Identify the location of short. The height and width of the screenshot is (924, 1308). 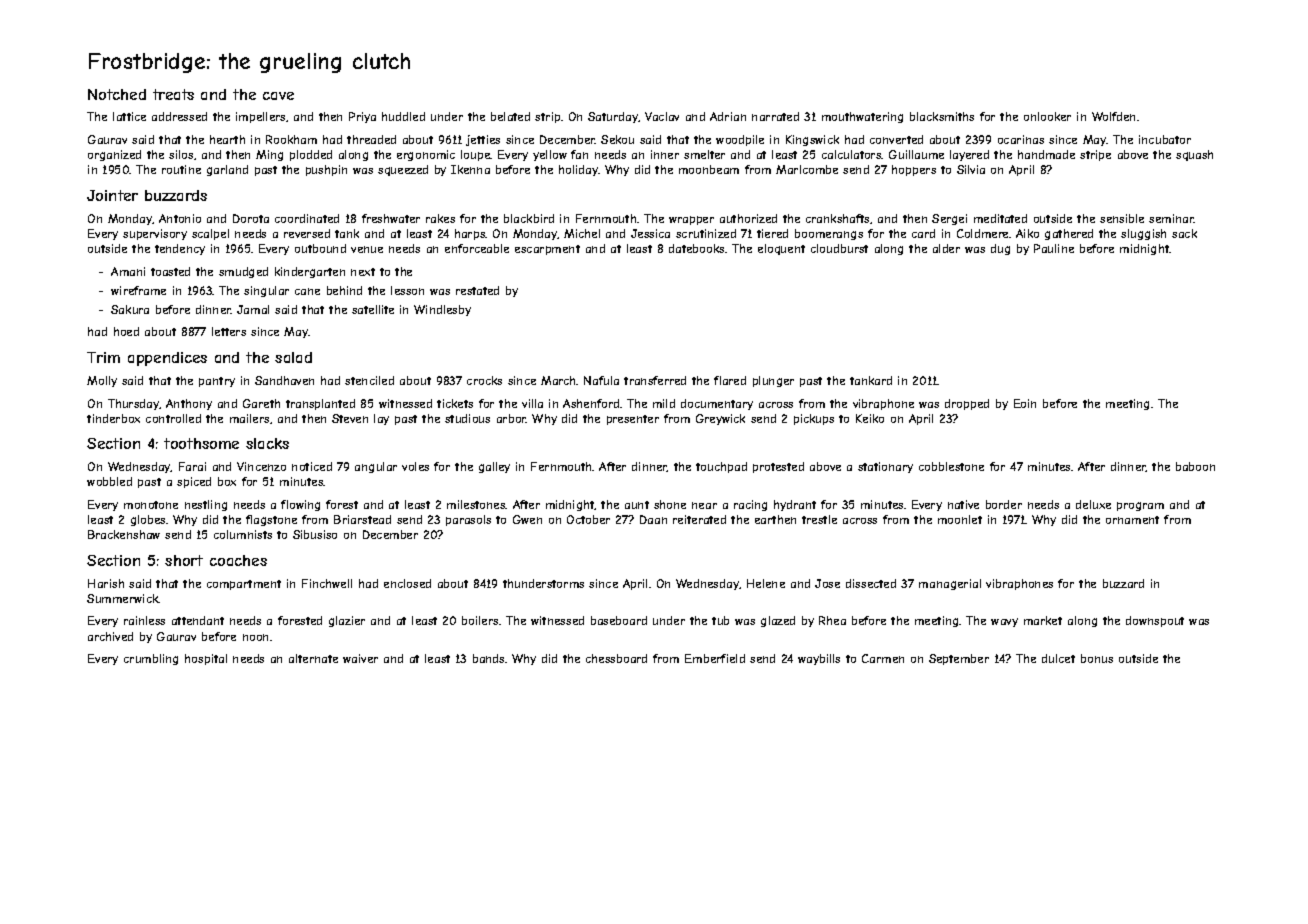
(184, 560).
